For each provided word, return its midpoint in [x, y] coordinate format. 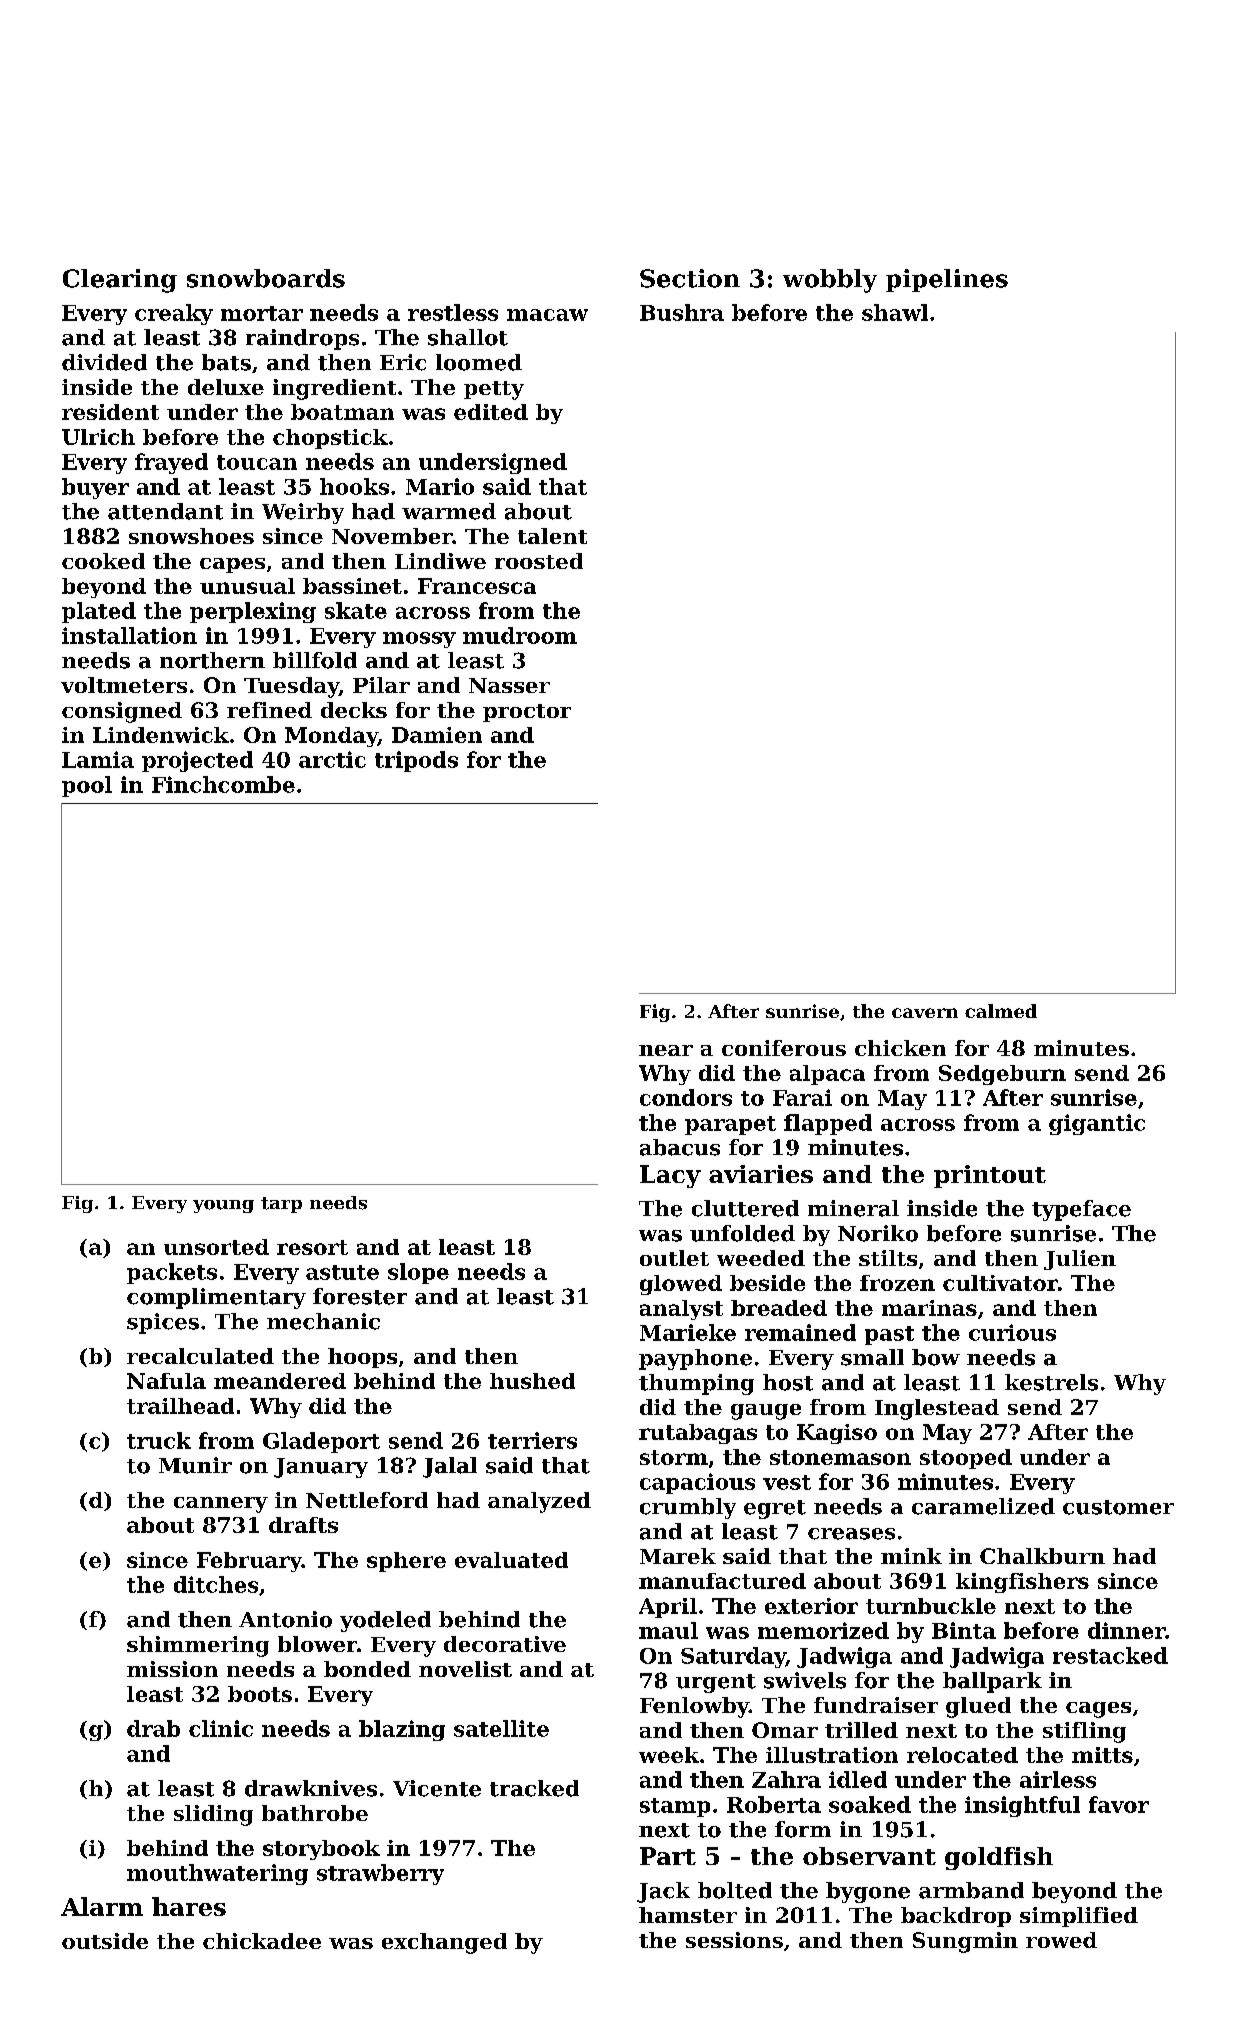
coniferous [784, 1048]
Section [690, 278]
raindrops [302, 339]
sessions [734, 1940]
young [223, 1206]
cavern [925, 1013]
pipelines [947, 280]
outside [105, 1941]
